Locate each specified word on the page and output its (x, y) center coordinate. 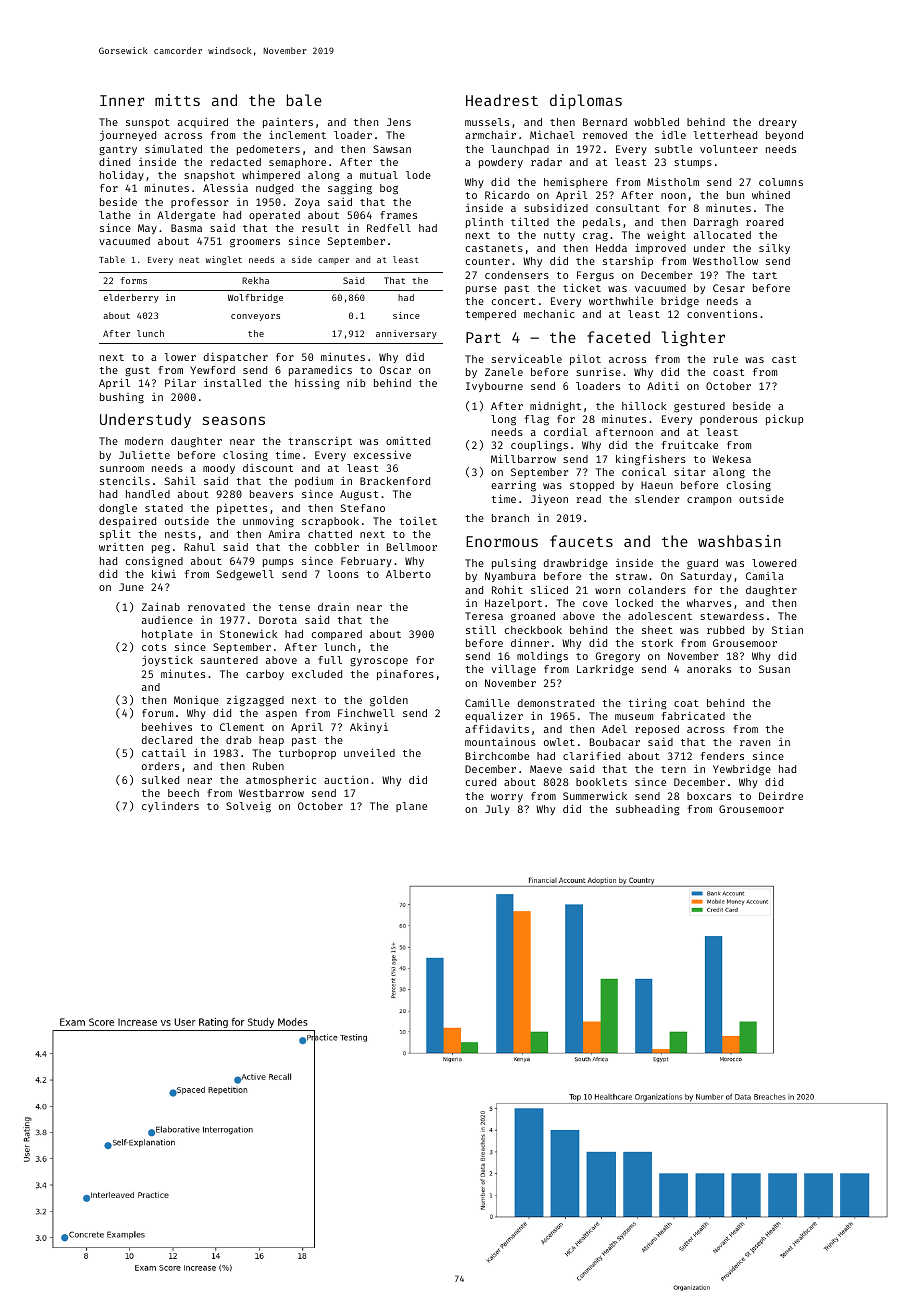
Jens (399, 122)
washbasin (739, 541)
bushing (122, 398)
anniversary (406, 334)
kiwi (164, 573)
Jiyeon (549, 500)
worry (507, 798)
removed (605, 135)
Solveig (248, 807)
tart (764, 275)
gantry (118, 151)
